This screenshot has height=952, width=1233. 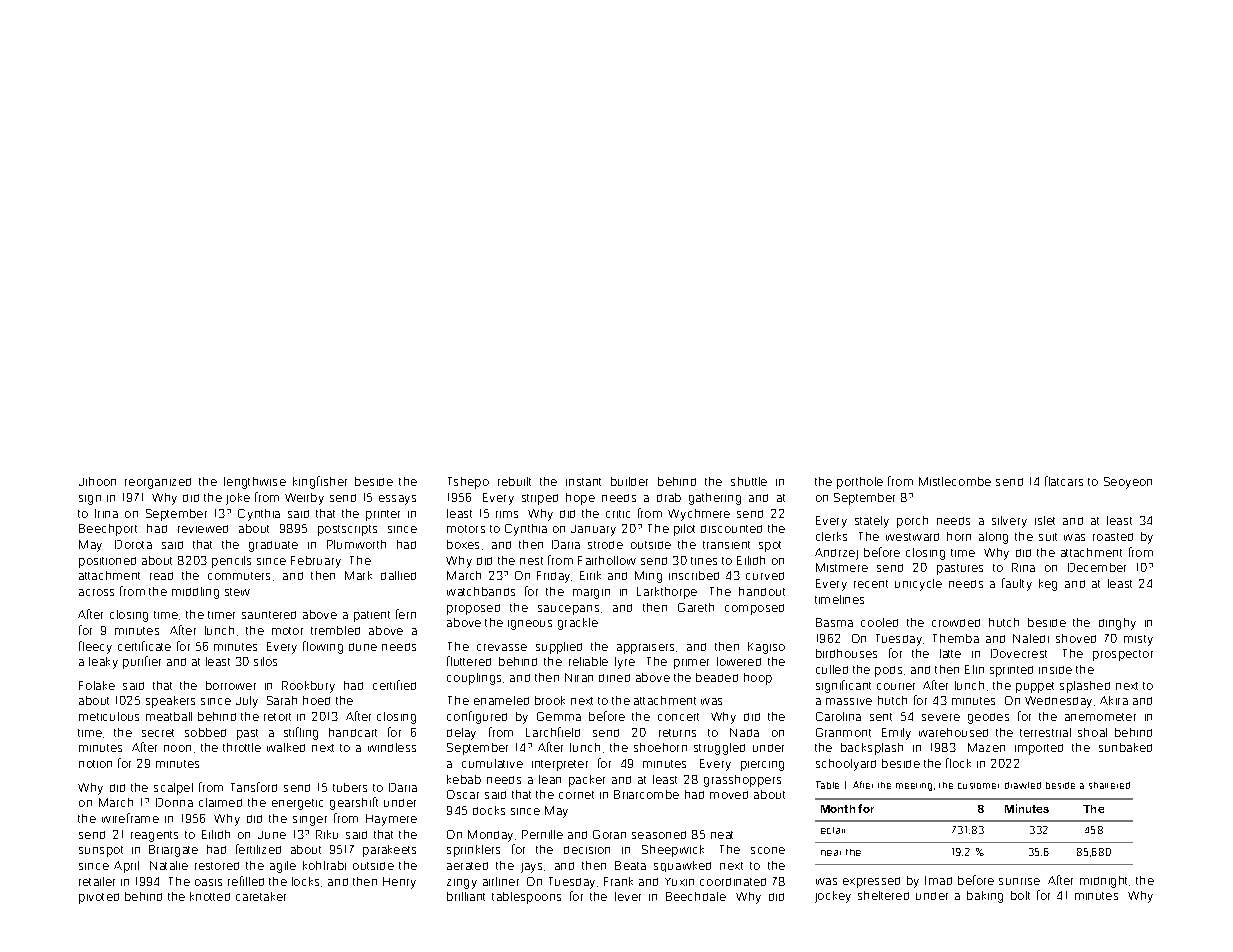 I want to click on Imad, so click(x=938, y=880).
